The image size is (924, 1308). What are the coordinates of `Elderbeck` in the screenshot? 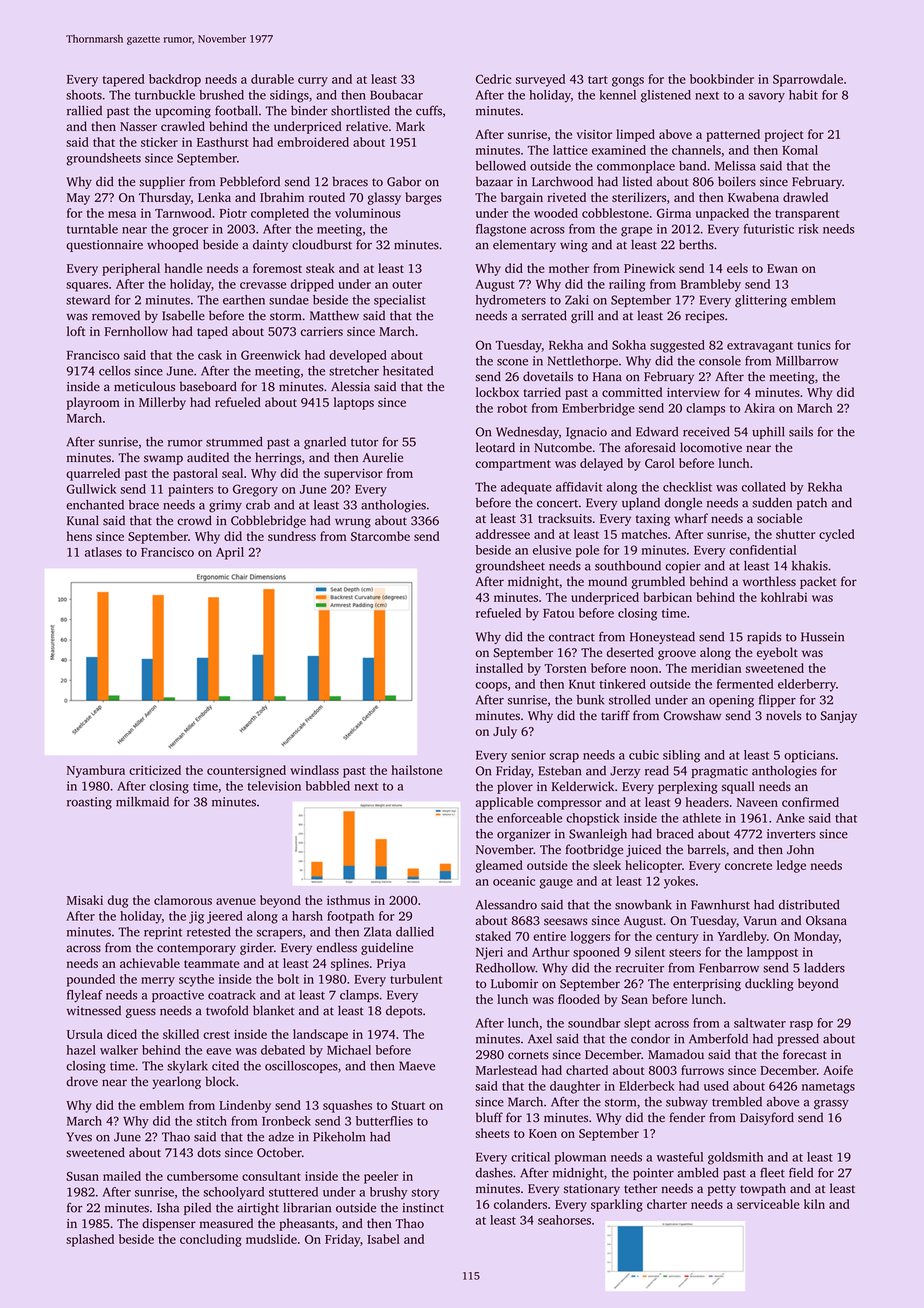 It's located at (647, 1086).
